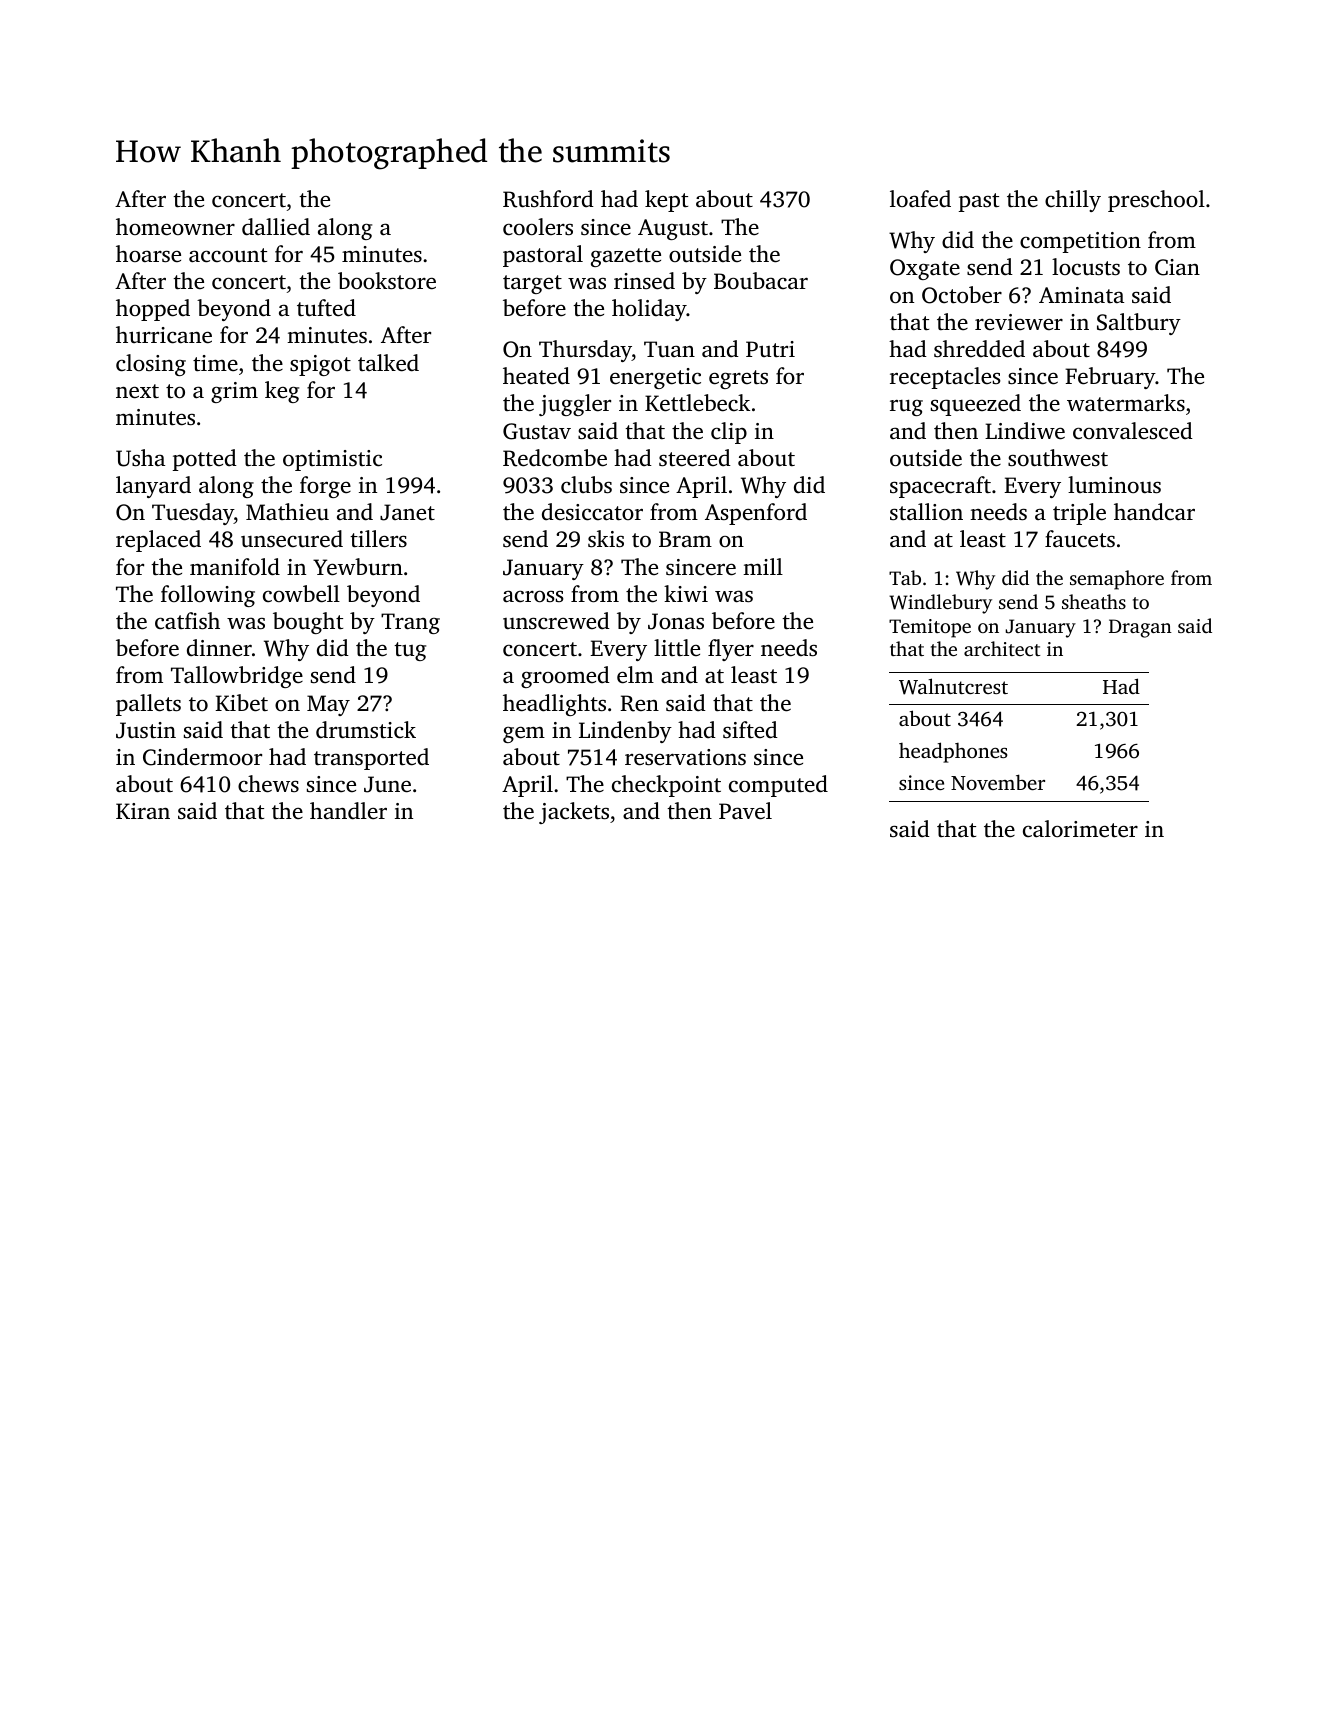 This document has height=1724, width=1332. Describe the element at coordinates (143, 811) in the document. I see `Kiran` at that location.
